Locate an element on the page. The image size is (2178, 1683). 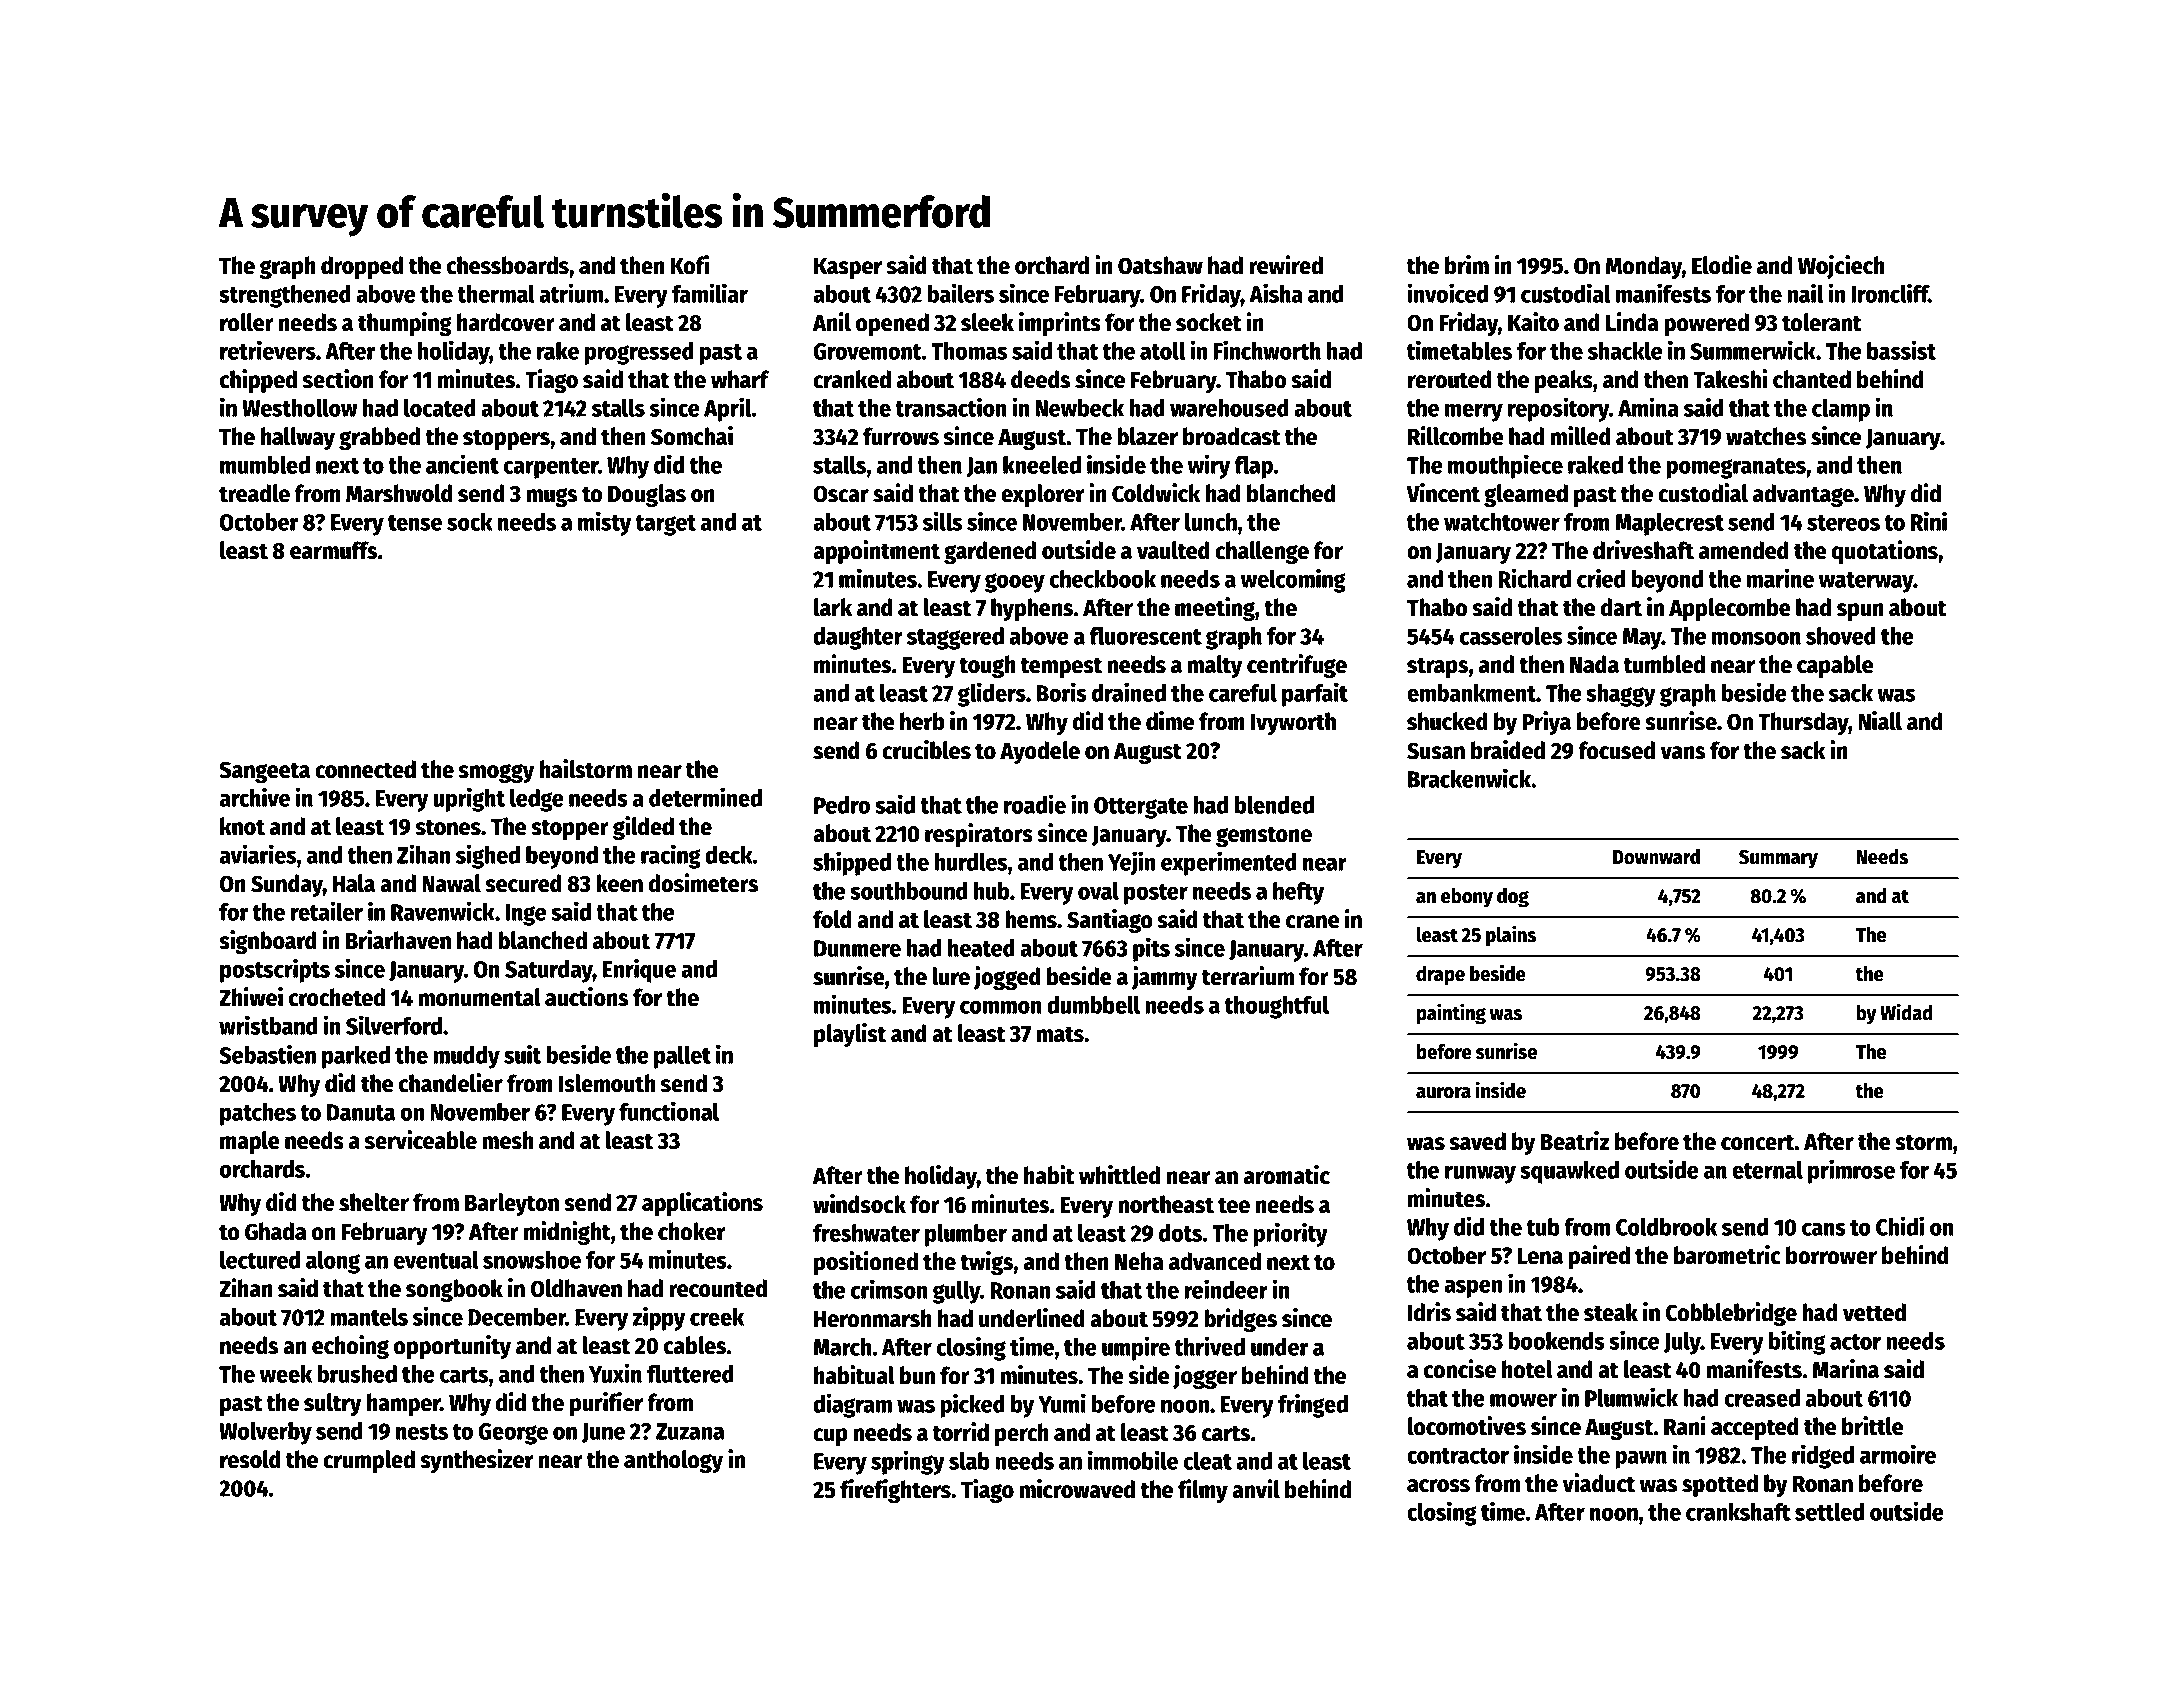
crumpled is located at coordinates (369, 1461).
